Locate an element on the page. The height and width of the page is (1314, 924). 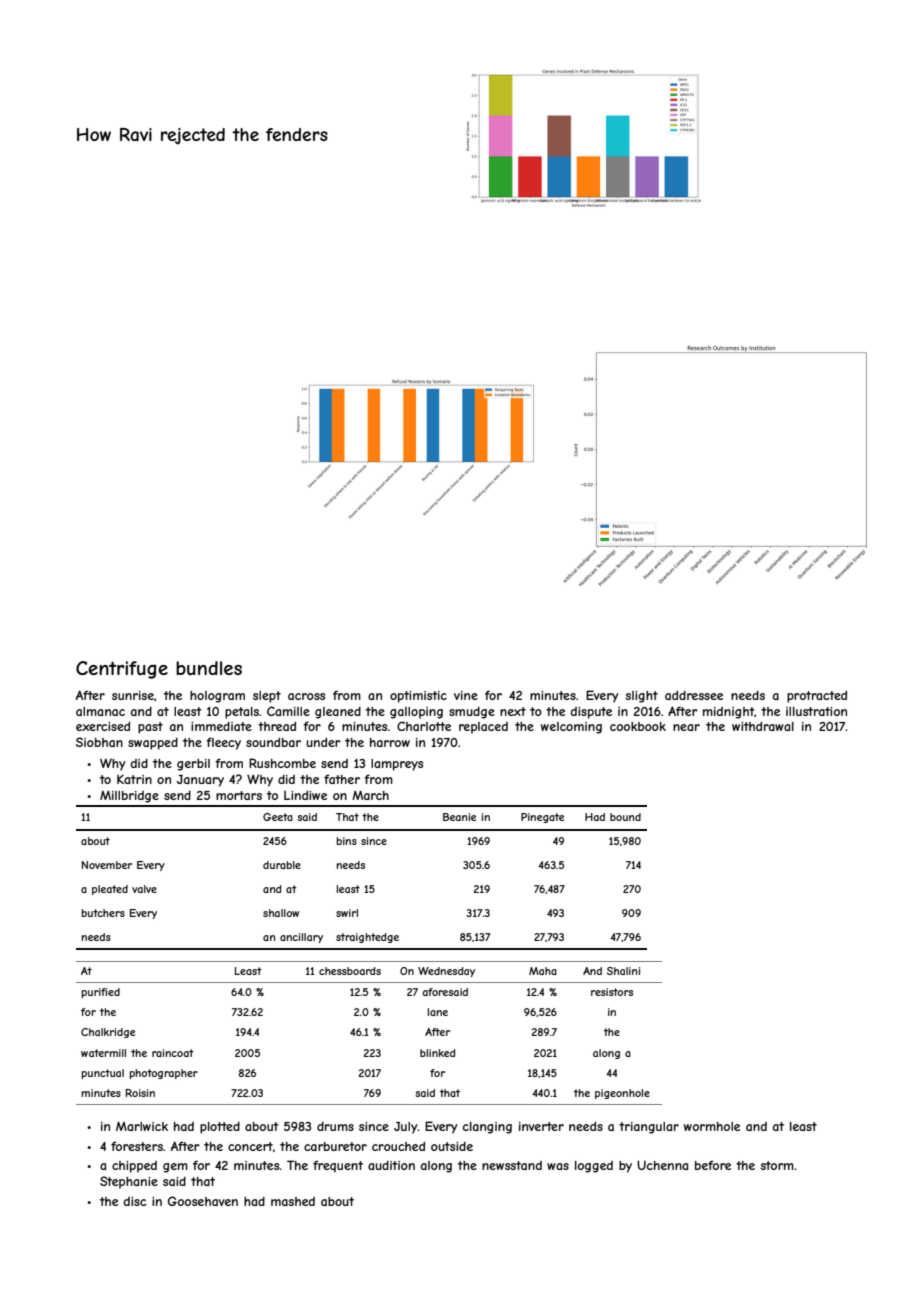
valve is located at coordinates (144, 889).
